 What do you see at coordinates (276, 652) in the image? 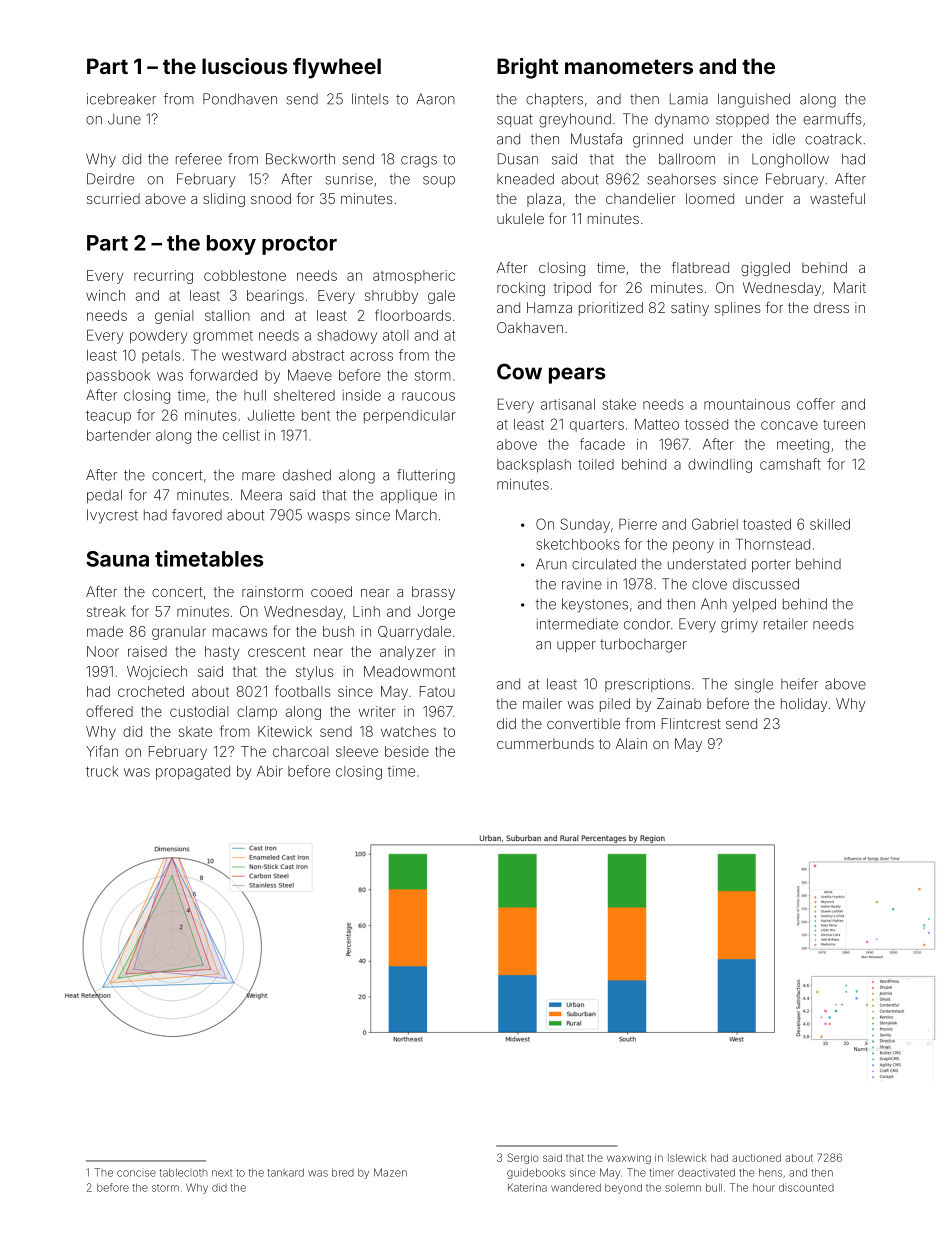
I see `crescent` at bounding box center [276, 652].
